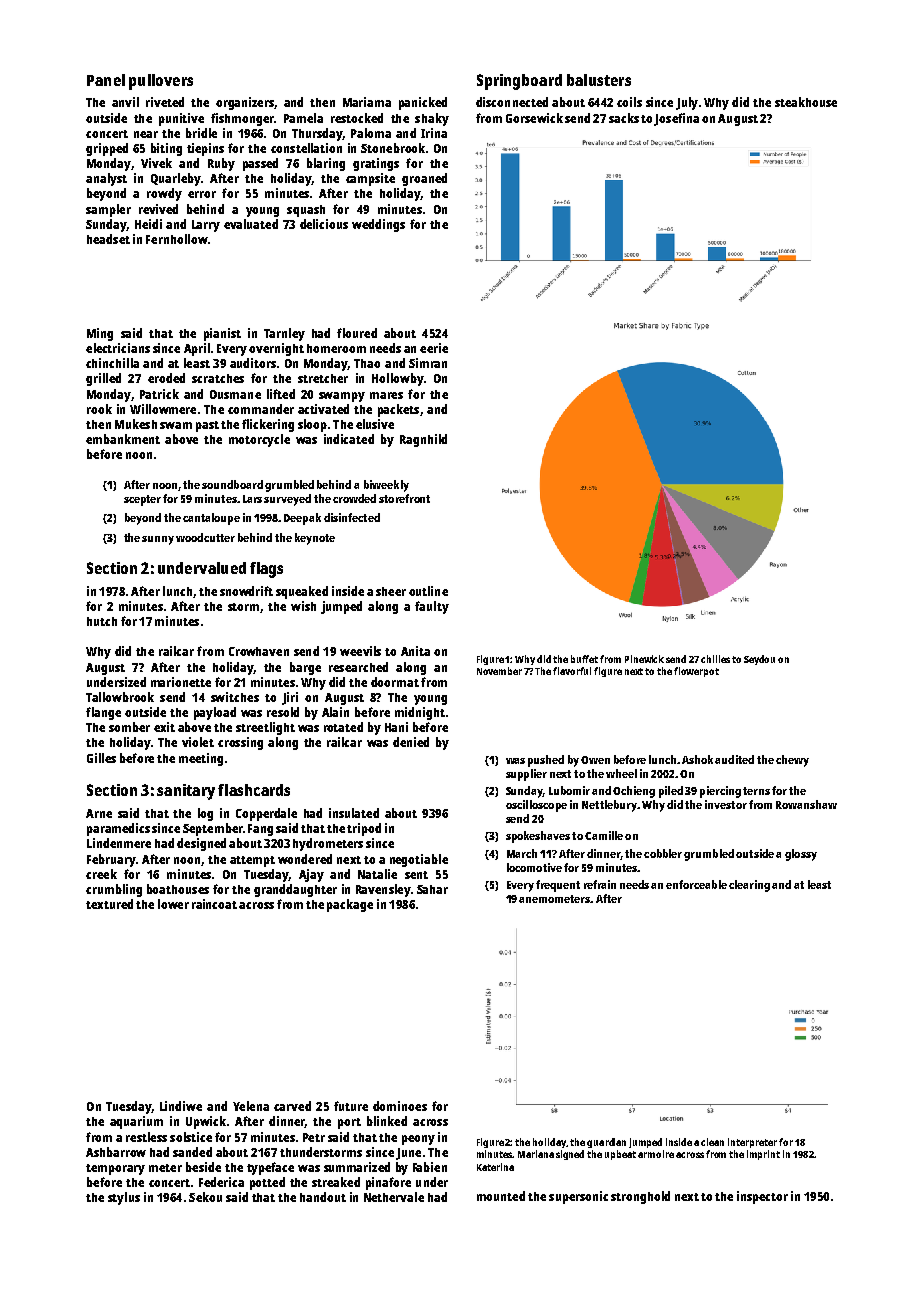 The height and width of the screenshot is (1308, 924). I want to click on Simran, so click(428, 363).
